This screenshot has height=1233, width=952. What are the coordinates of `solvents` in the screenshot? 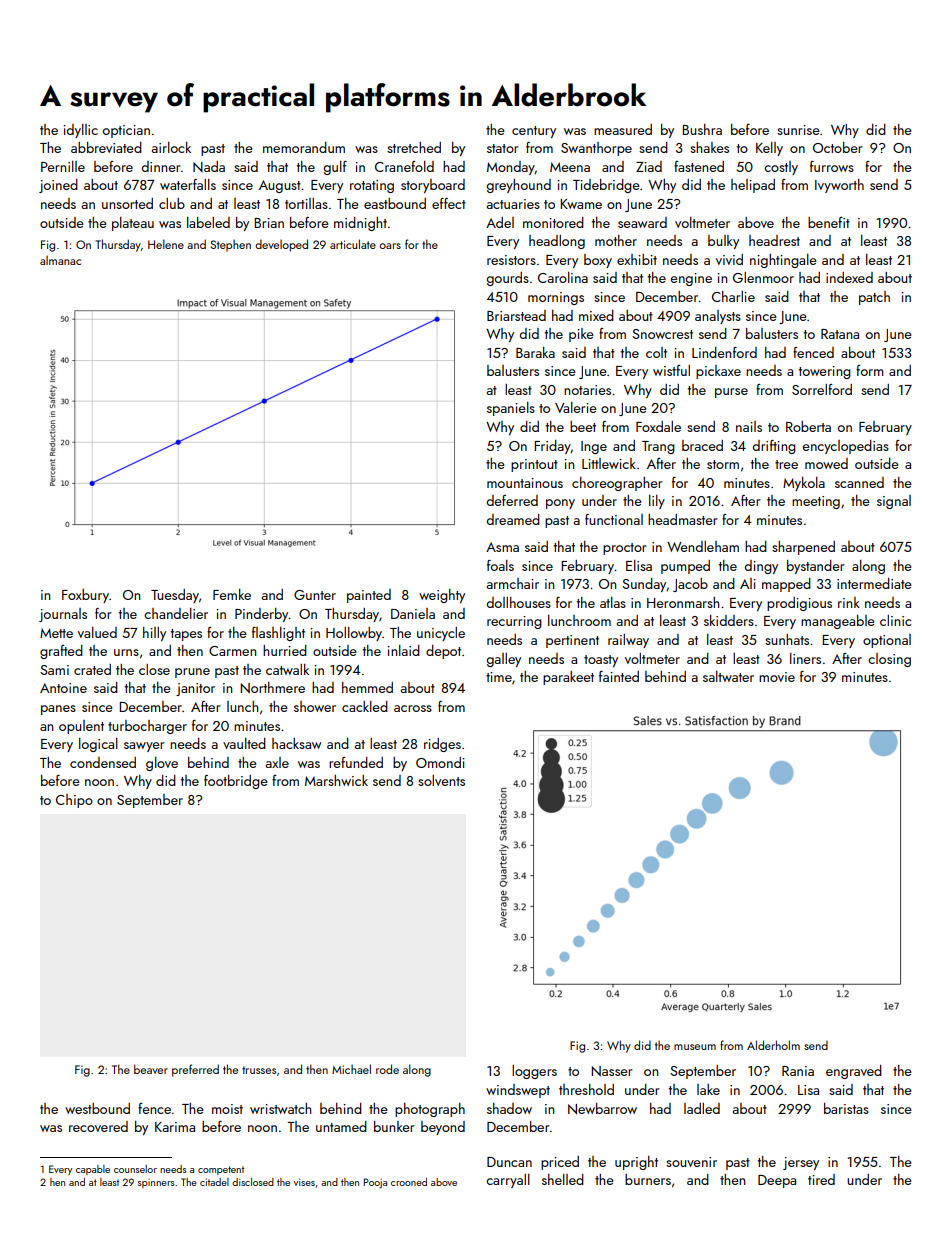 It's located at (441, 780).
